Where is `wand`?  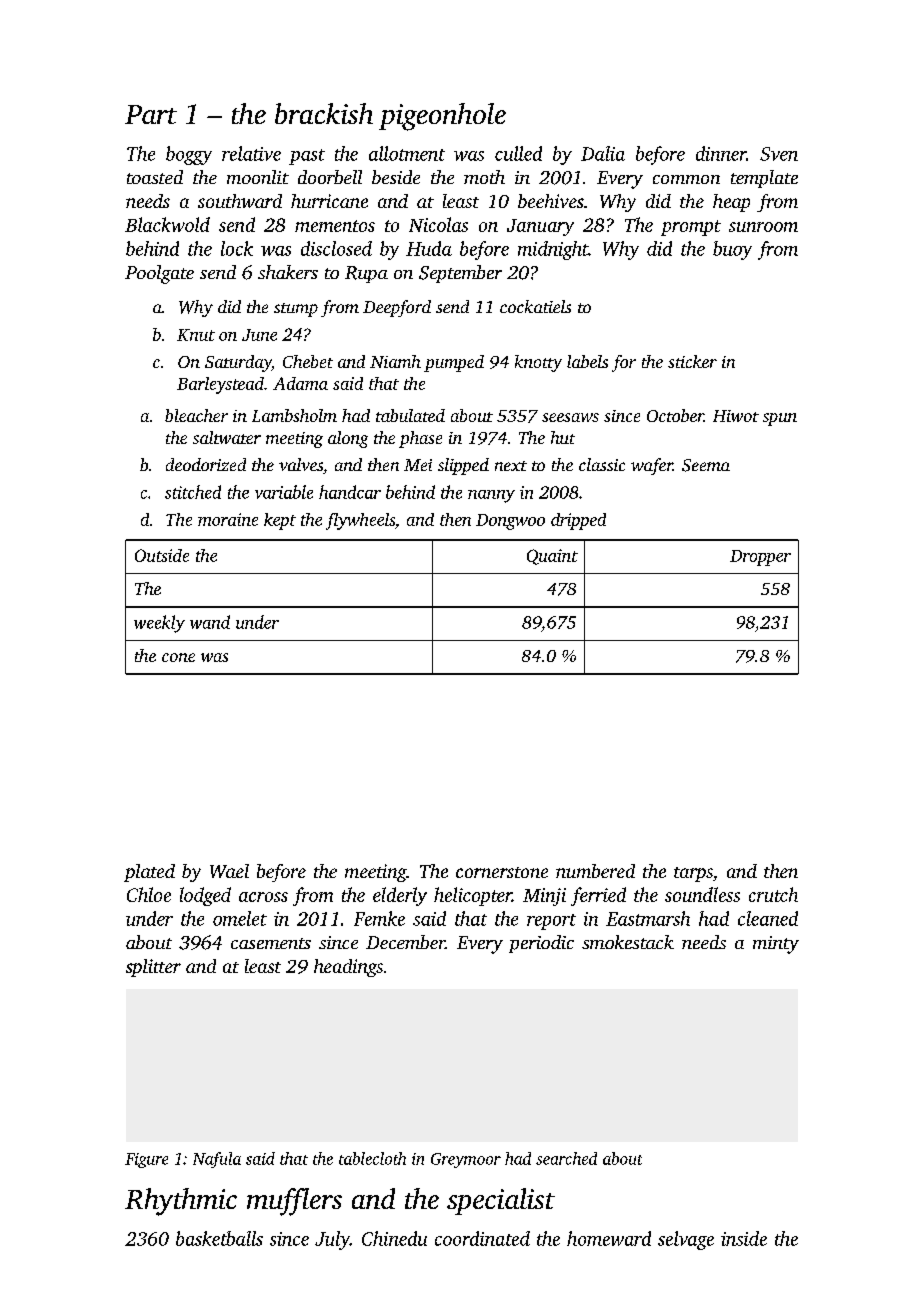
wand is located at coordinates (210, 622).
